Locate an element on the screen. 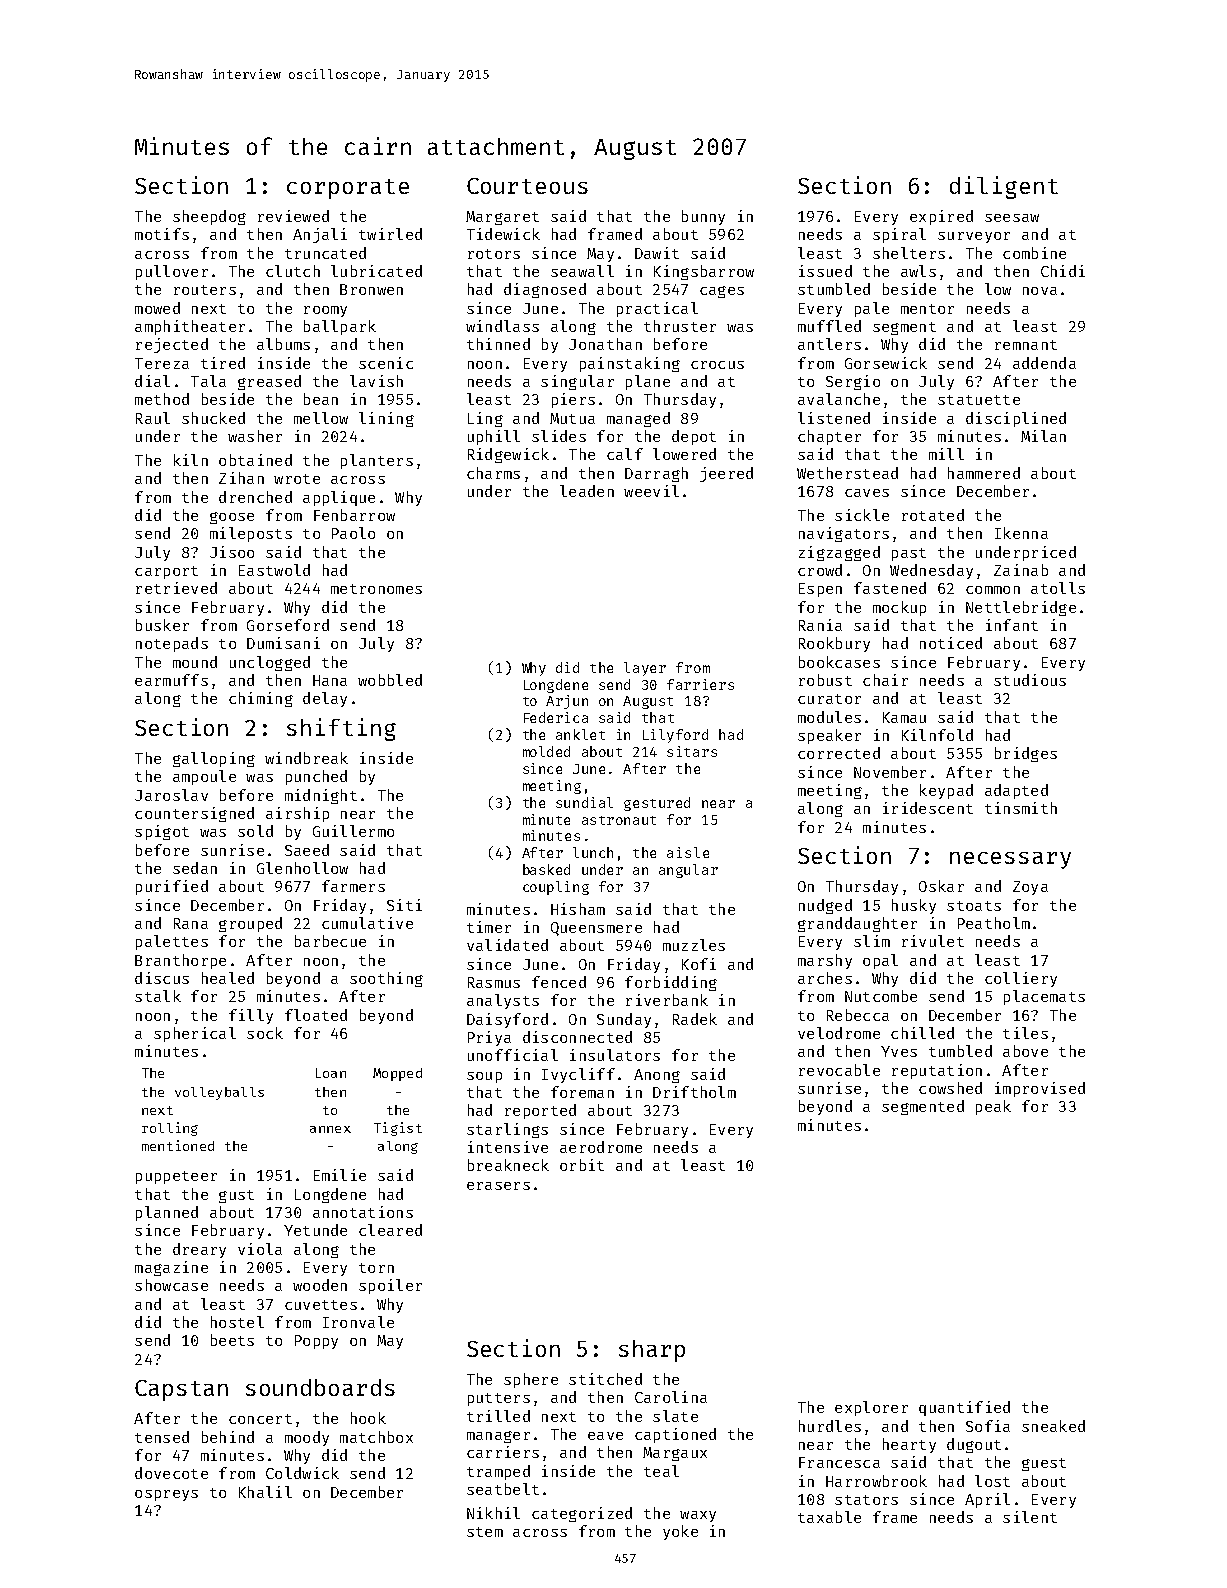 The width and height of the screenshot is (1227, 1588). mockup is located at coordinates (899, 608).
